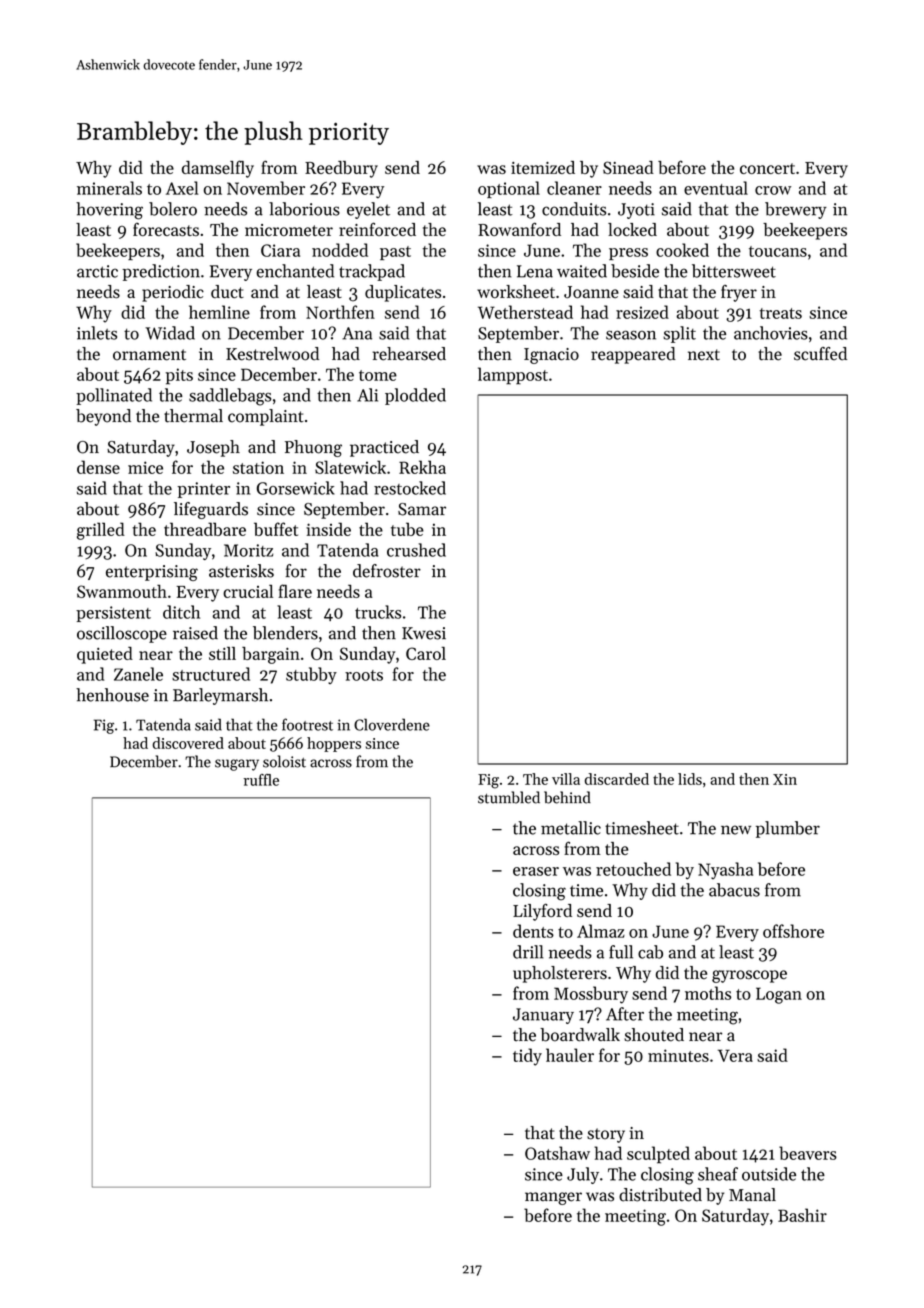 The image size is (924, 1308). What do you see at coordinates (513, 376) in the screenshot?
I see `lamppost` at bounding box center [513, 376].
